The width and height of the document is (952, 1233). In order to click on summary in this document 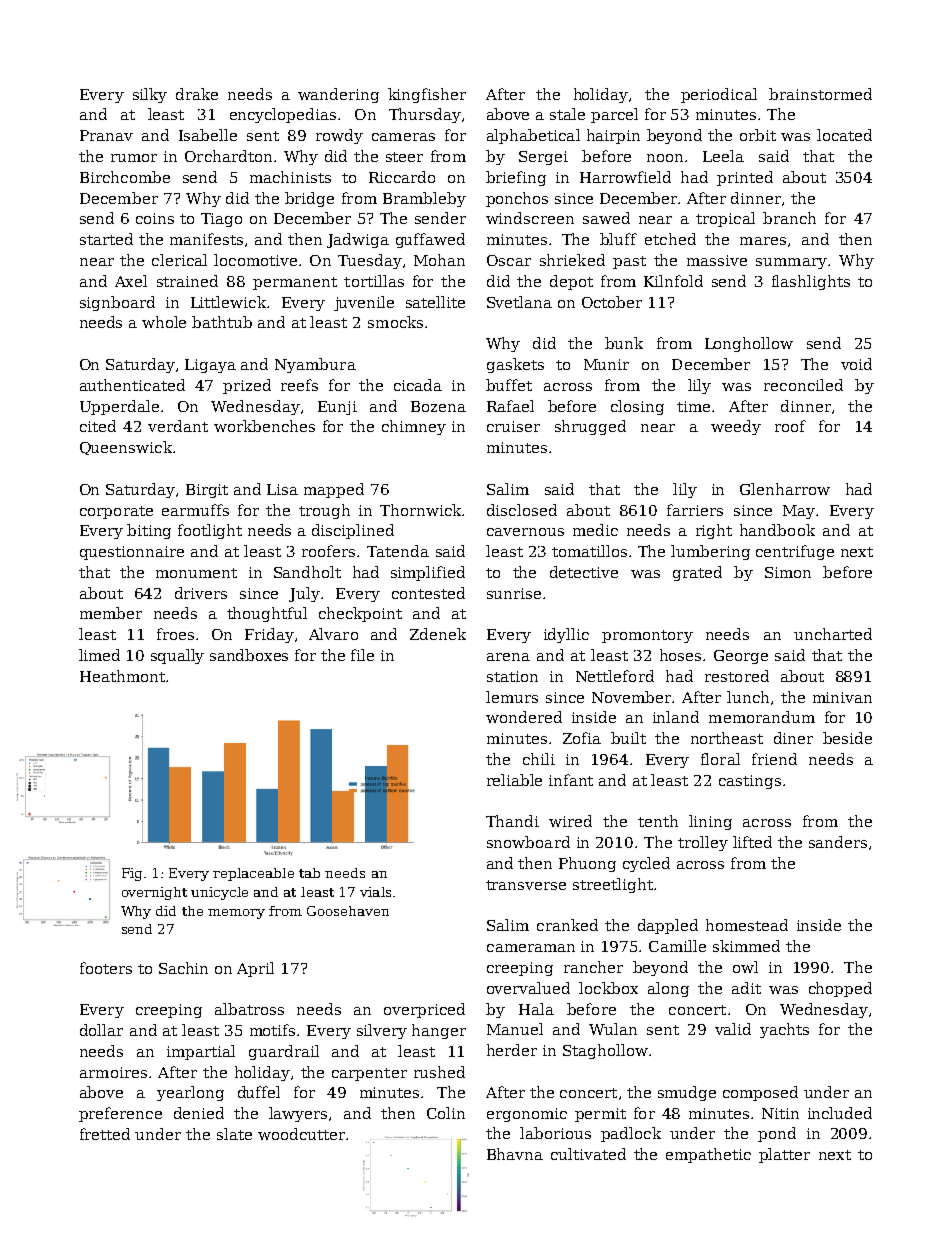, I will do `click(791, 263)`.
